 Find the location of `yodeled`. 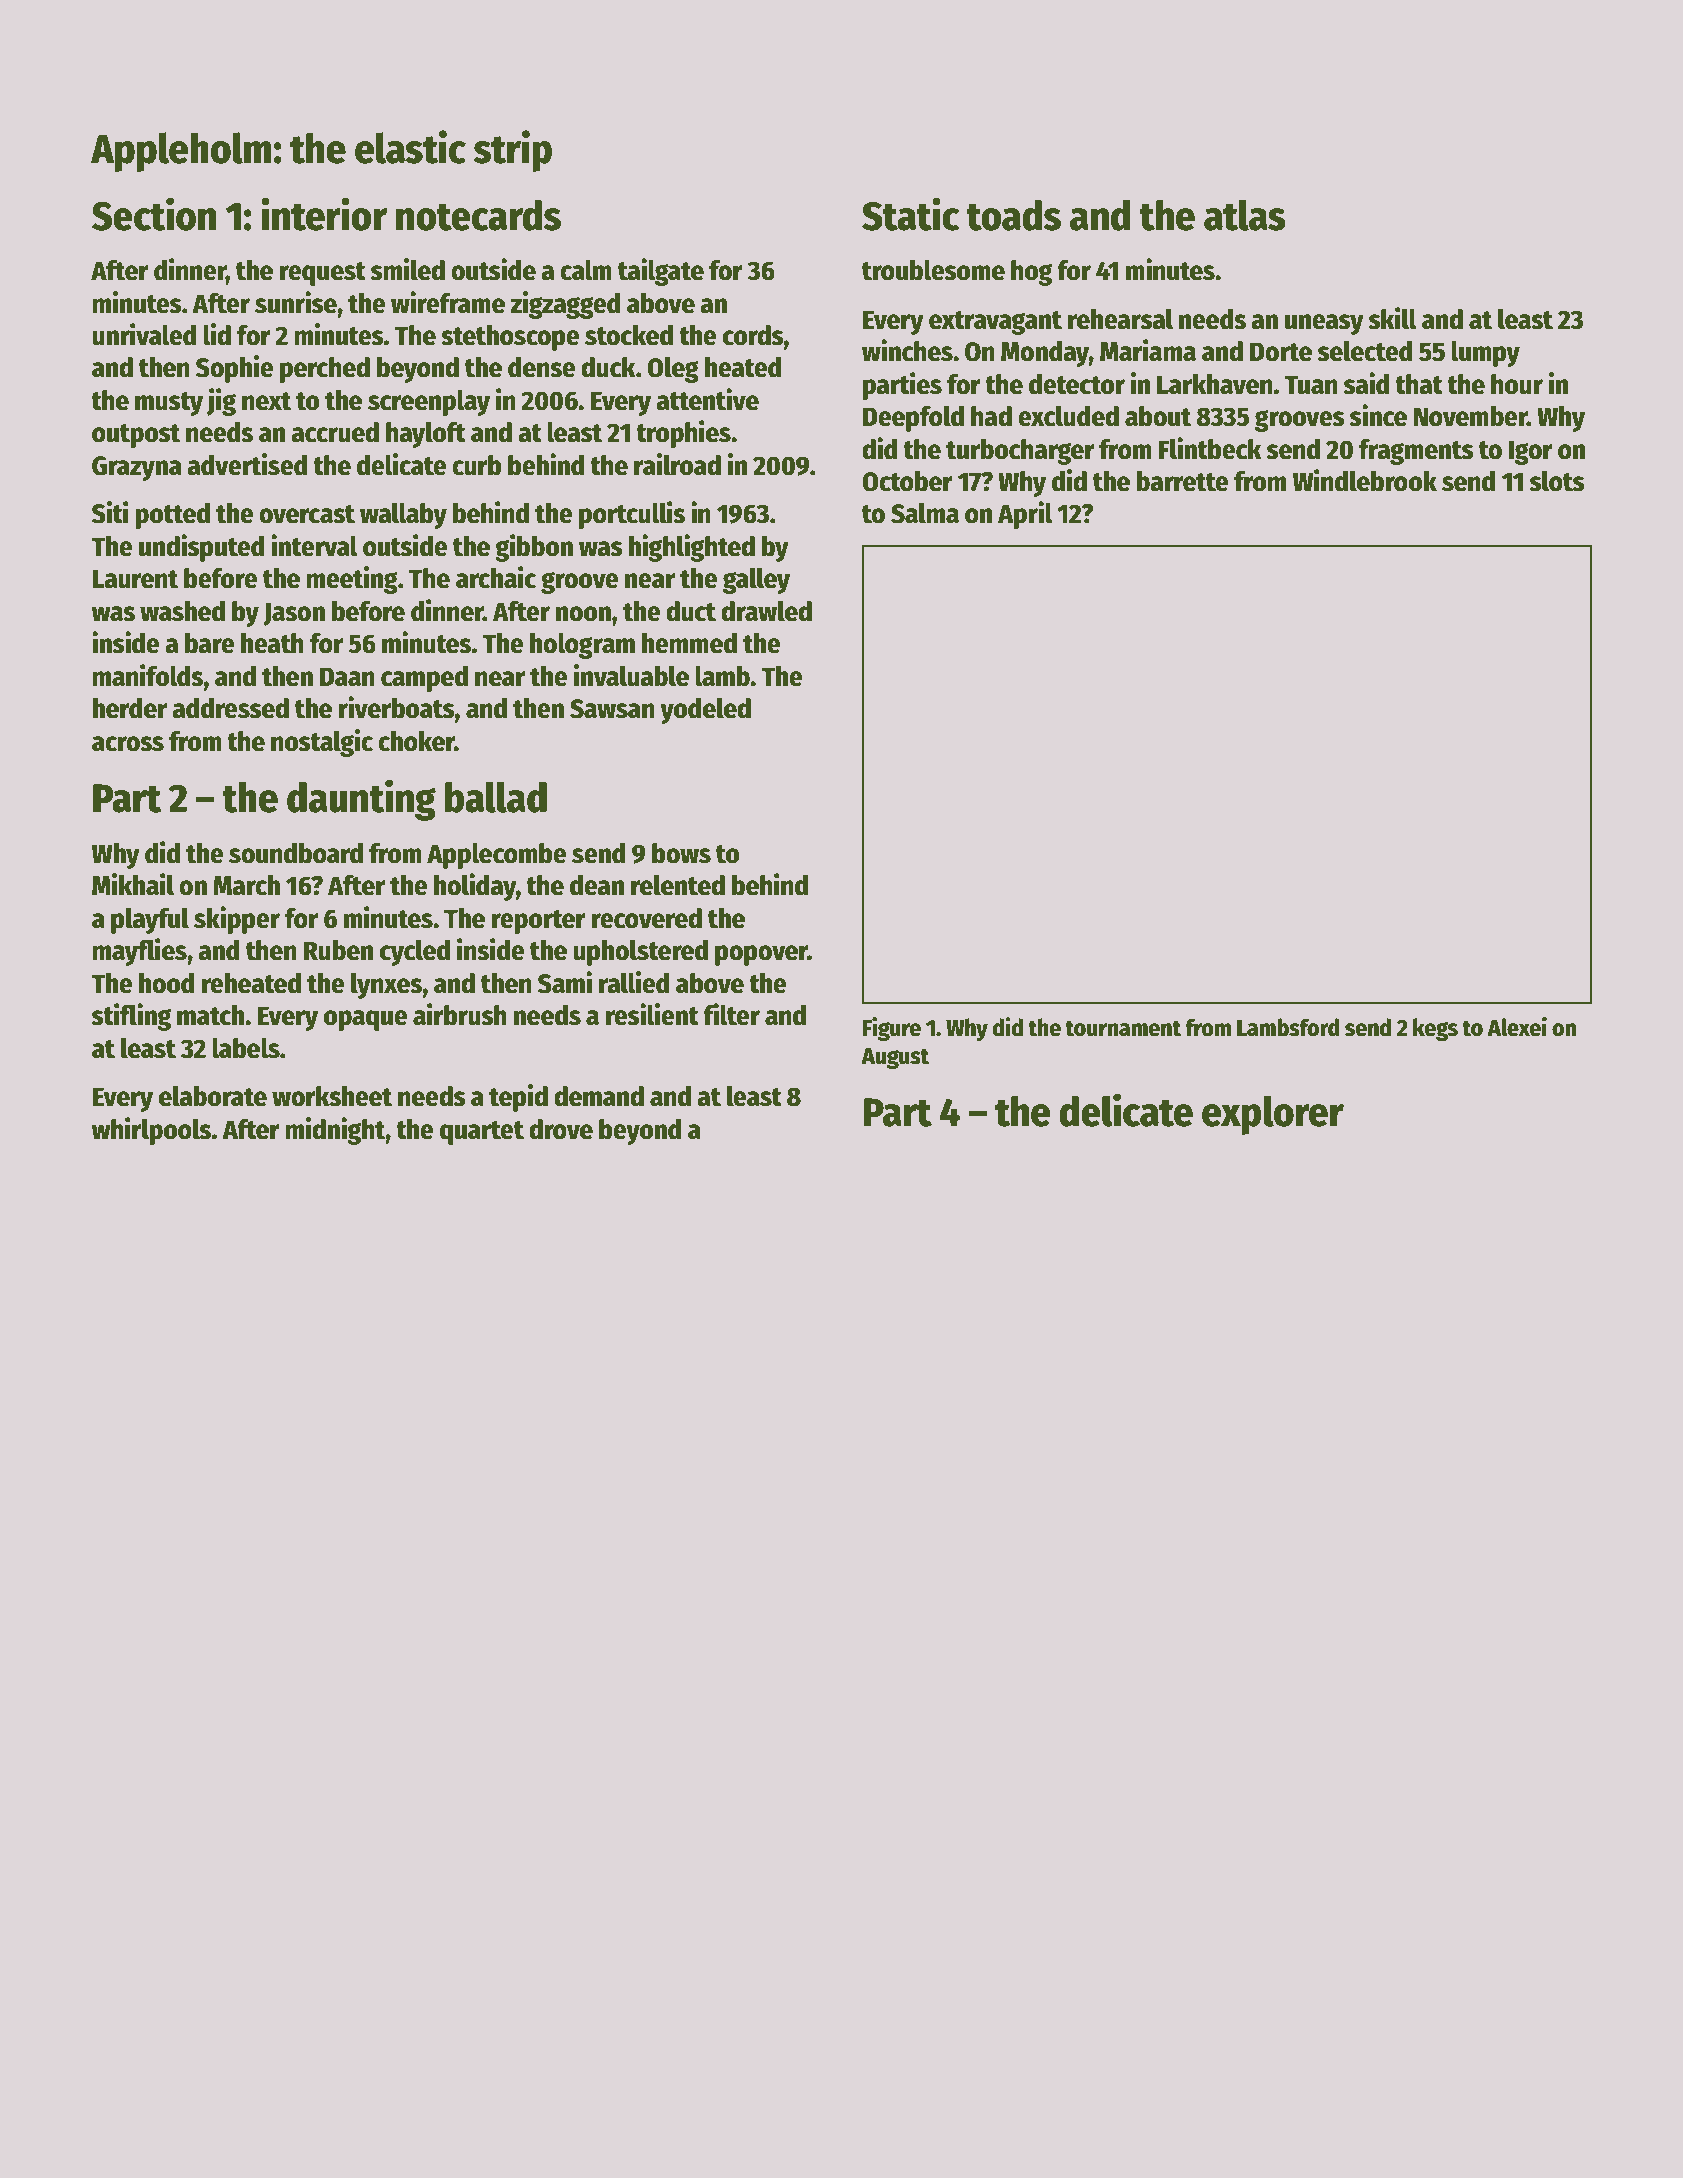

yodeled is located at coordinates (705, 710).
